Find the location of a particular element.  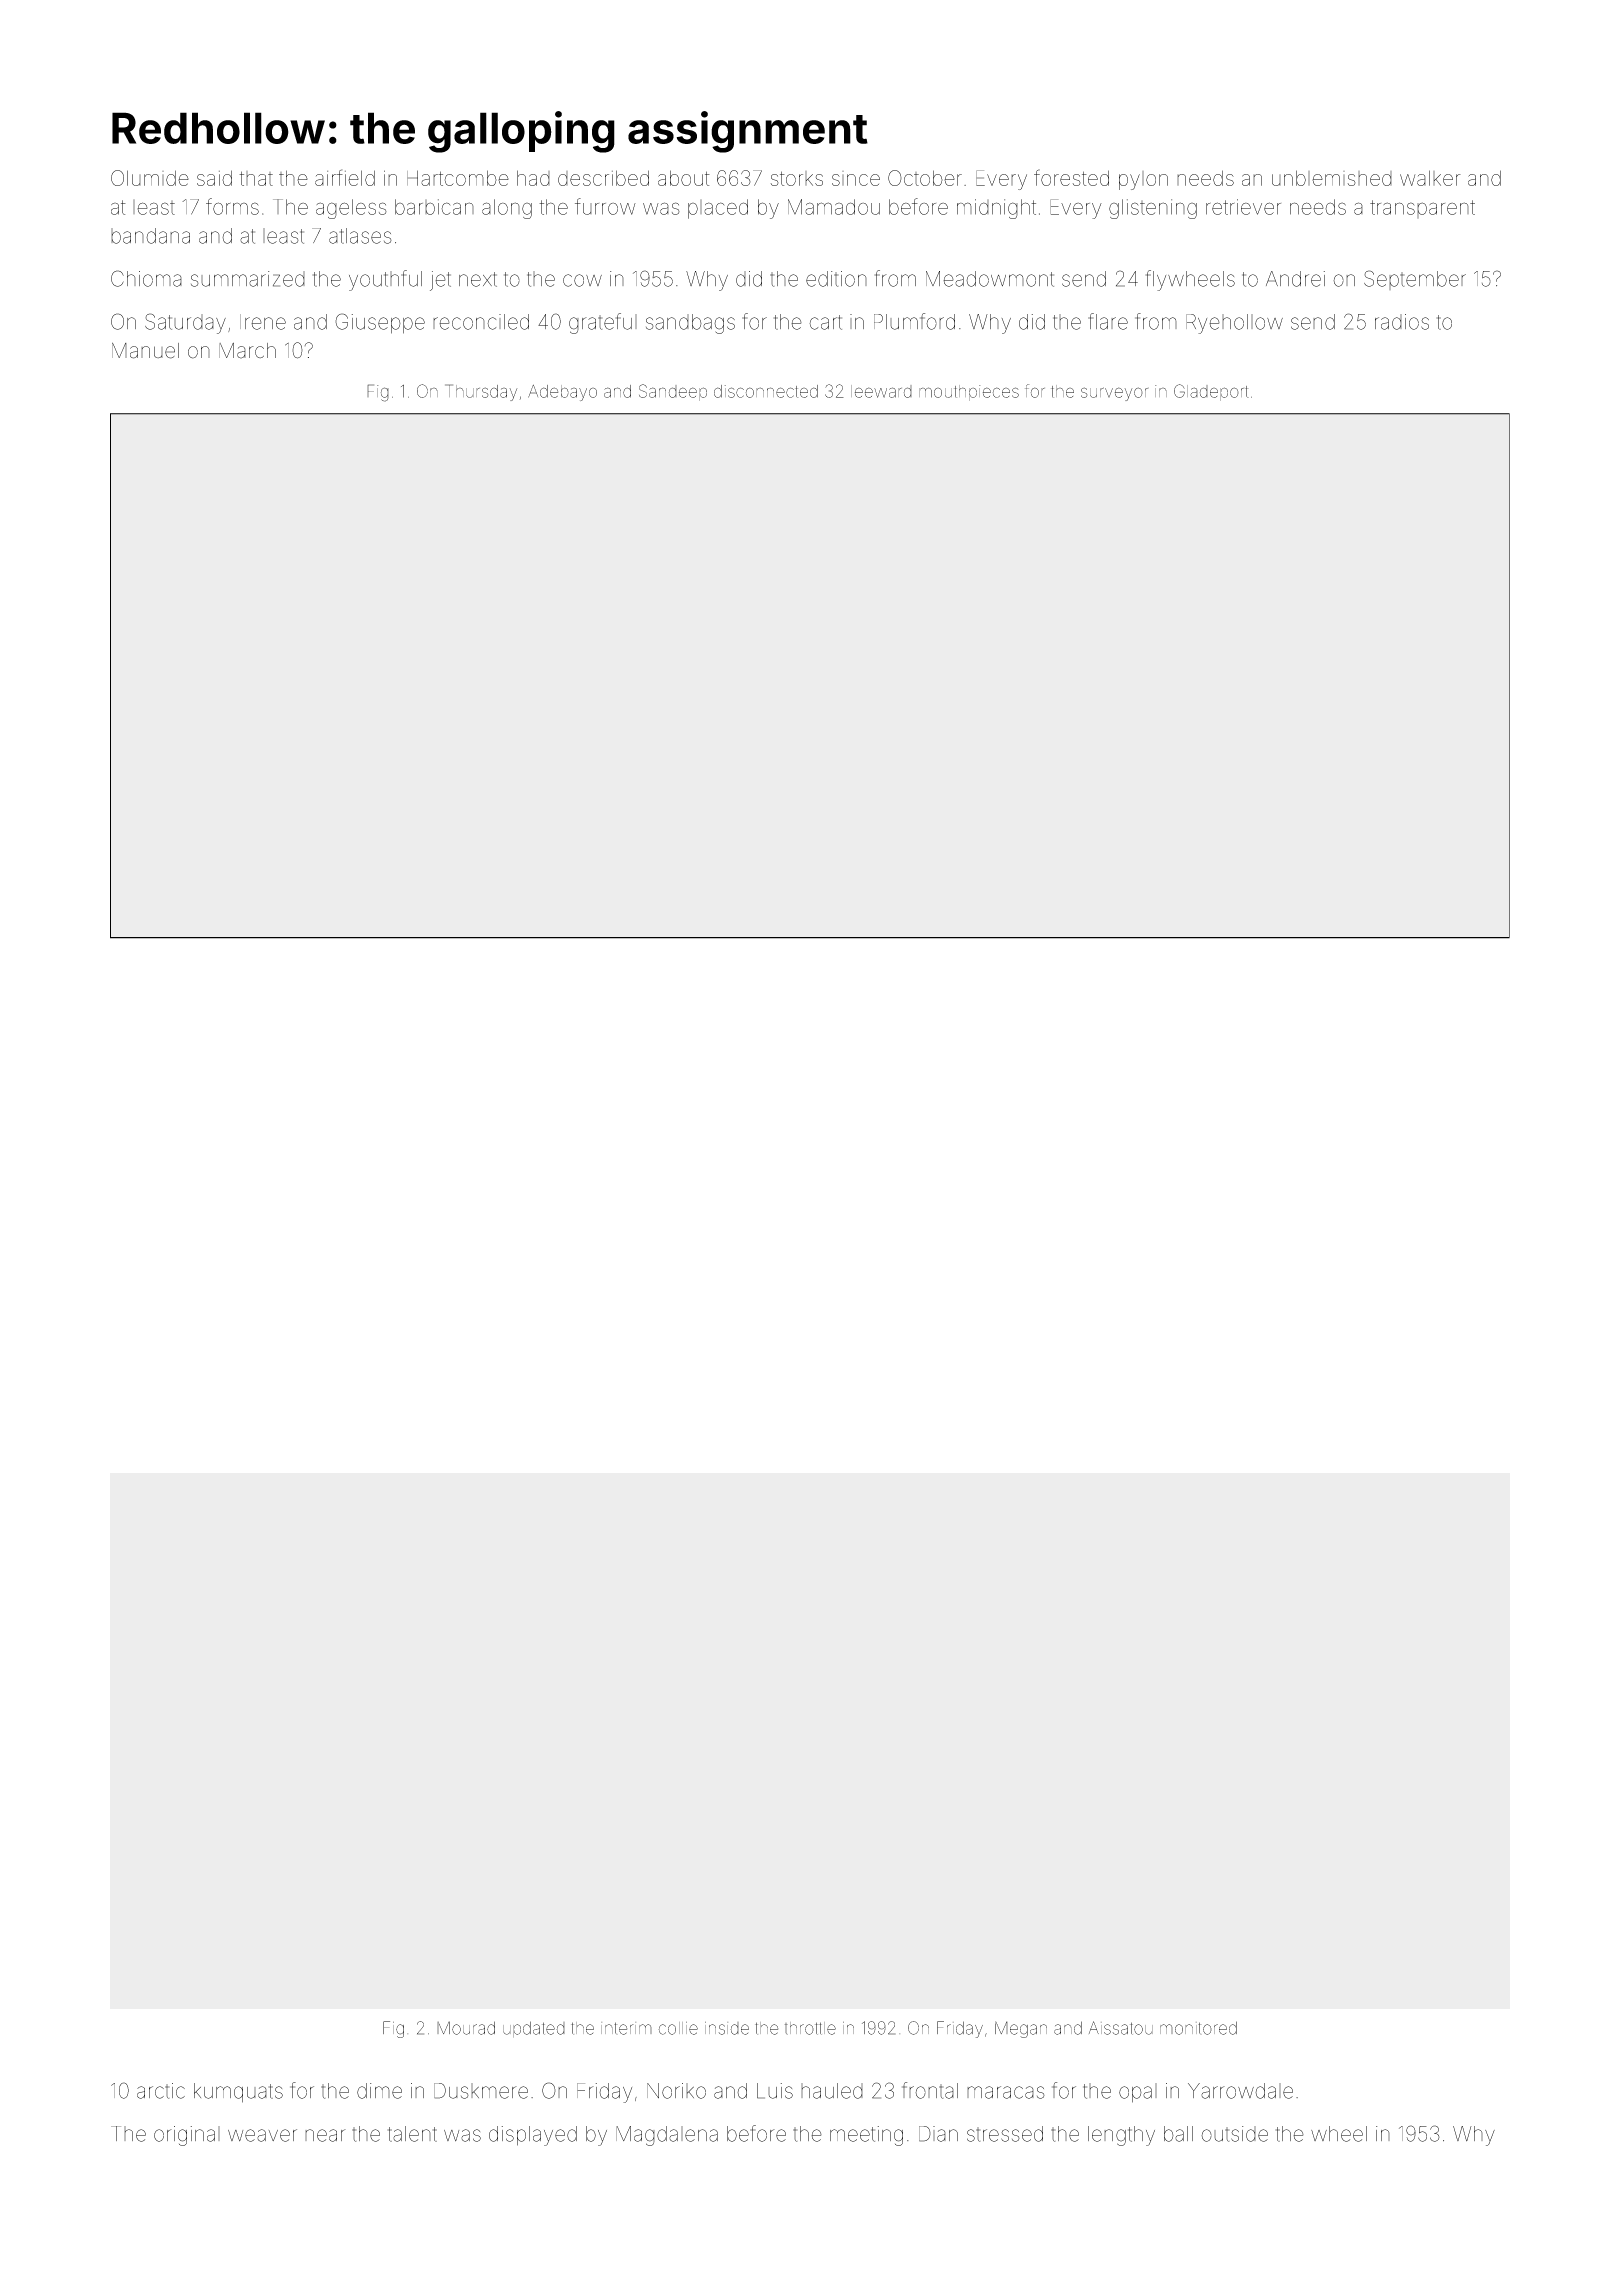

since is located at coordinates (856, 178).
